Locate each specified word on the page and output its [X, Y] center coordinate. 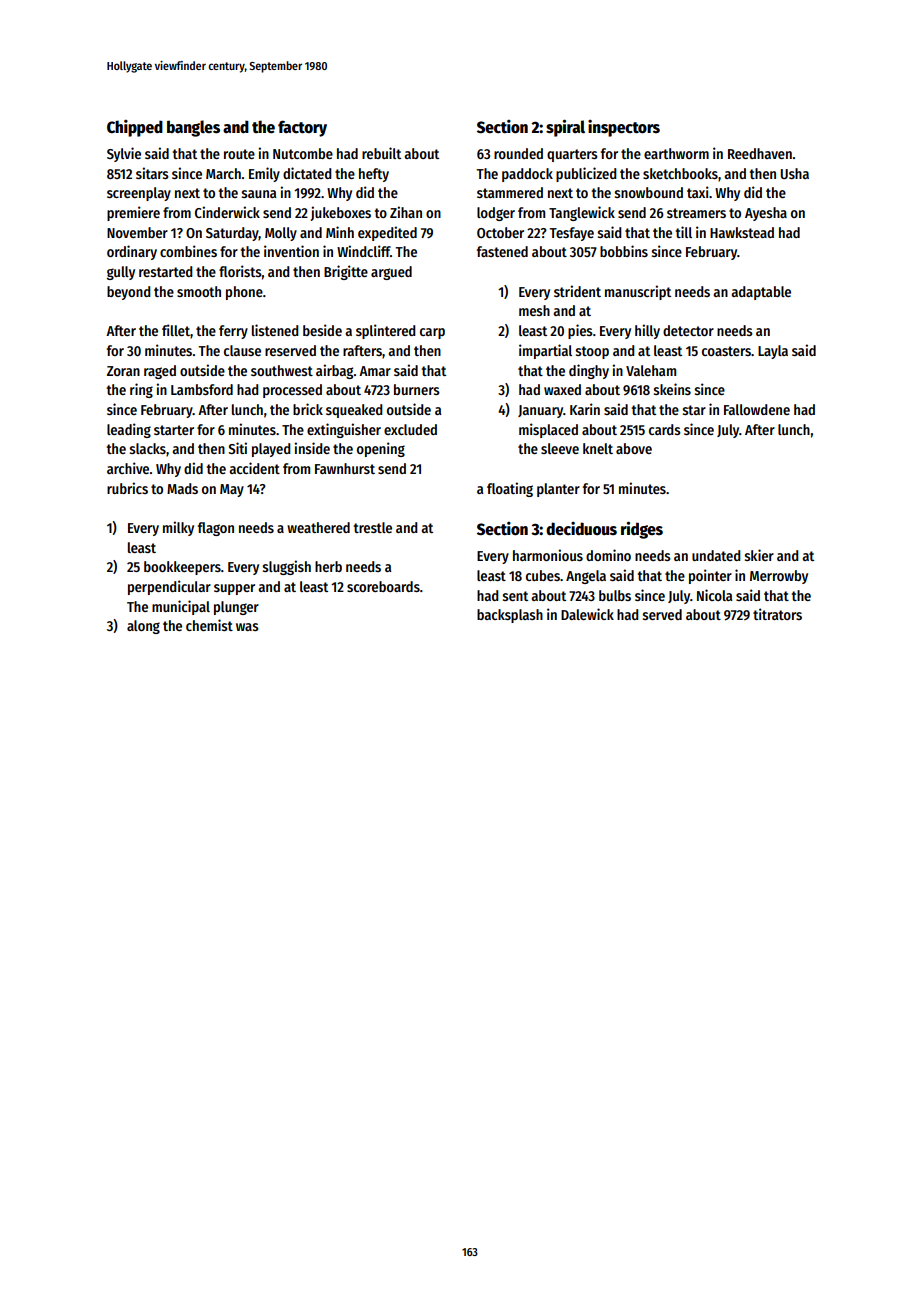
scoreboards [383, 586]
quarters [572, 155]
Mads [182, 488]
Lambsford [202, 389]
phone [244, 293]
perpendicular [169, 587]
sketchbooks [680, 173]
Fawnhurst [345, 468]
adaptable [761, 293]
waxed [562, 389]
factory [302, 128]
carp [432, 333]
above [634, 448]
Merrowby [779, 577]
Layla [773, 352]
